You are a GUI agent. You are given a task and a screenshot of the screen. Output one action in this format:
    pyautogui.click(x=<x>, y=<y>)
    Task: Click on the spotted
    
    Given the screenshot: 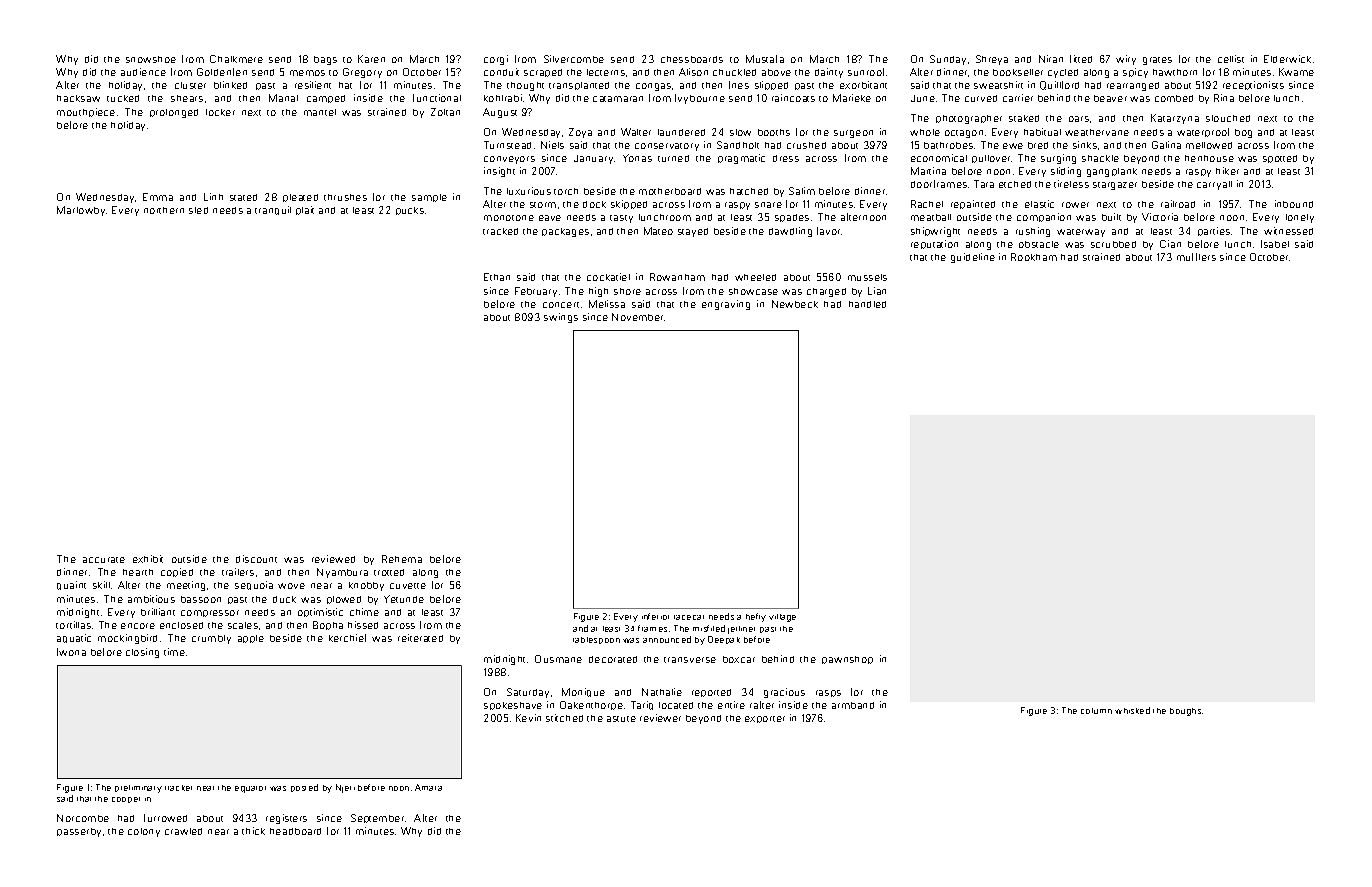 What is the action you would take?
    pyautogui.click(x=1280, y=159)
